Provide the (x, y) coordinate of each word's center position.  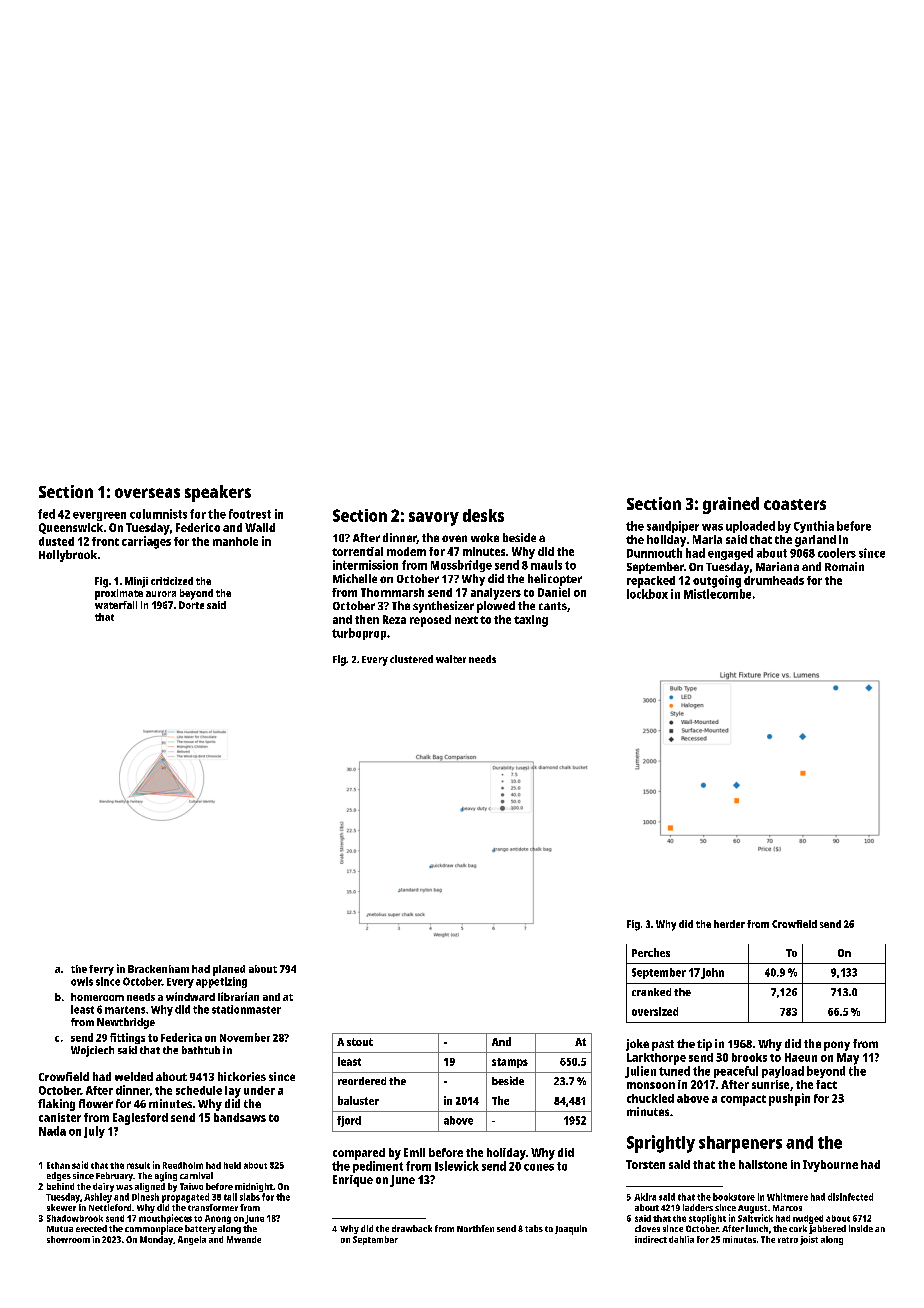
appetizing (221, 982)
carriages (146, 542)
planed (229, 970)
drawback (412, 1228)
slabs (250, 1197)
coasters (795, 504)
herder (729, 924)
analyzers (496, 594)
